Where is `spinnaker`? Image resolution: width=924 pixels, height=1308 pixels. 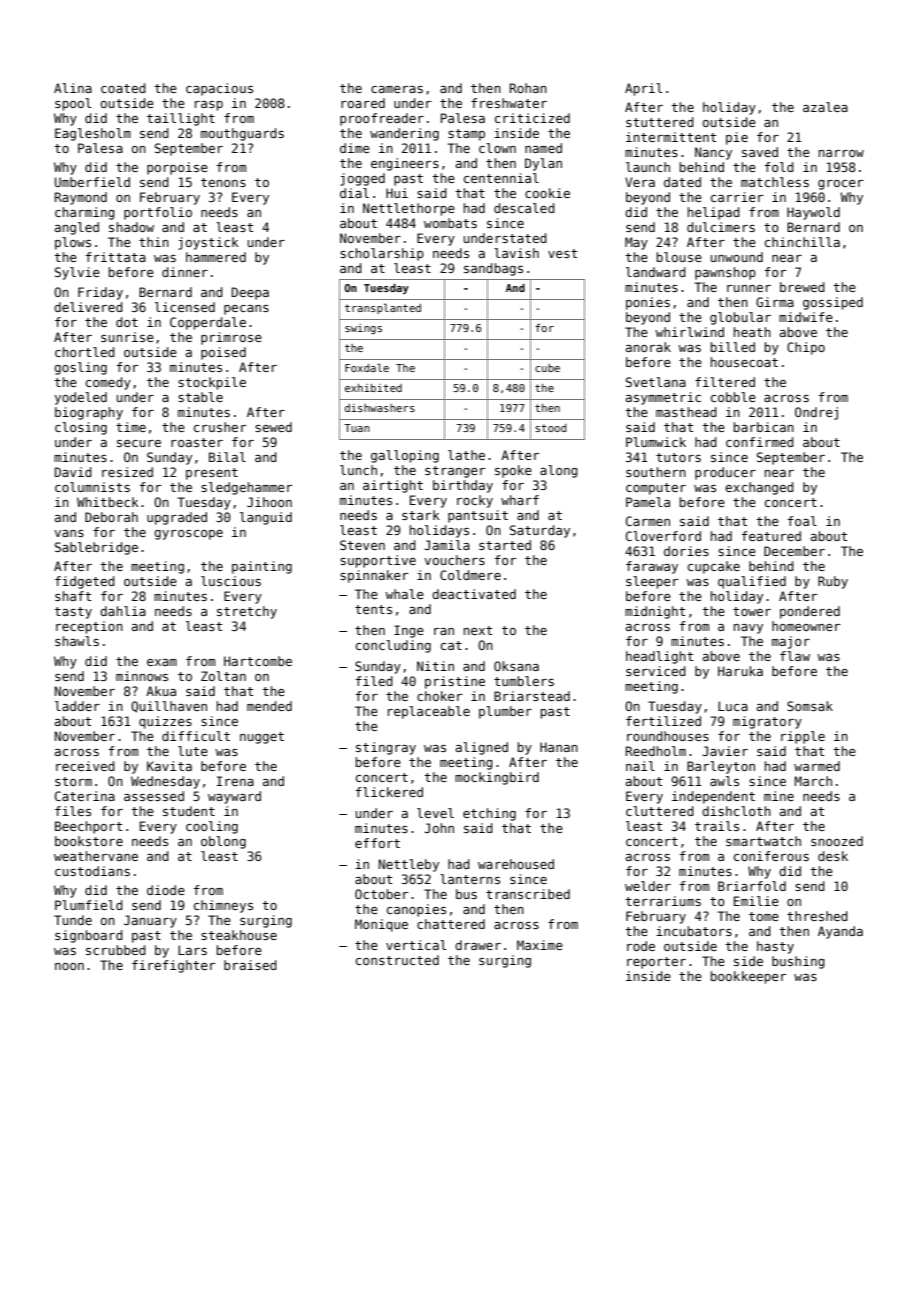 spinnaker is located at coordinates (374, 576).
